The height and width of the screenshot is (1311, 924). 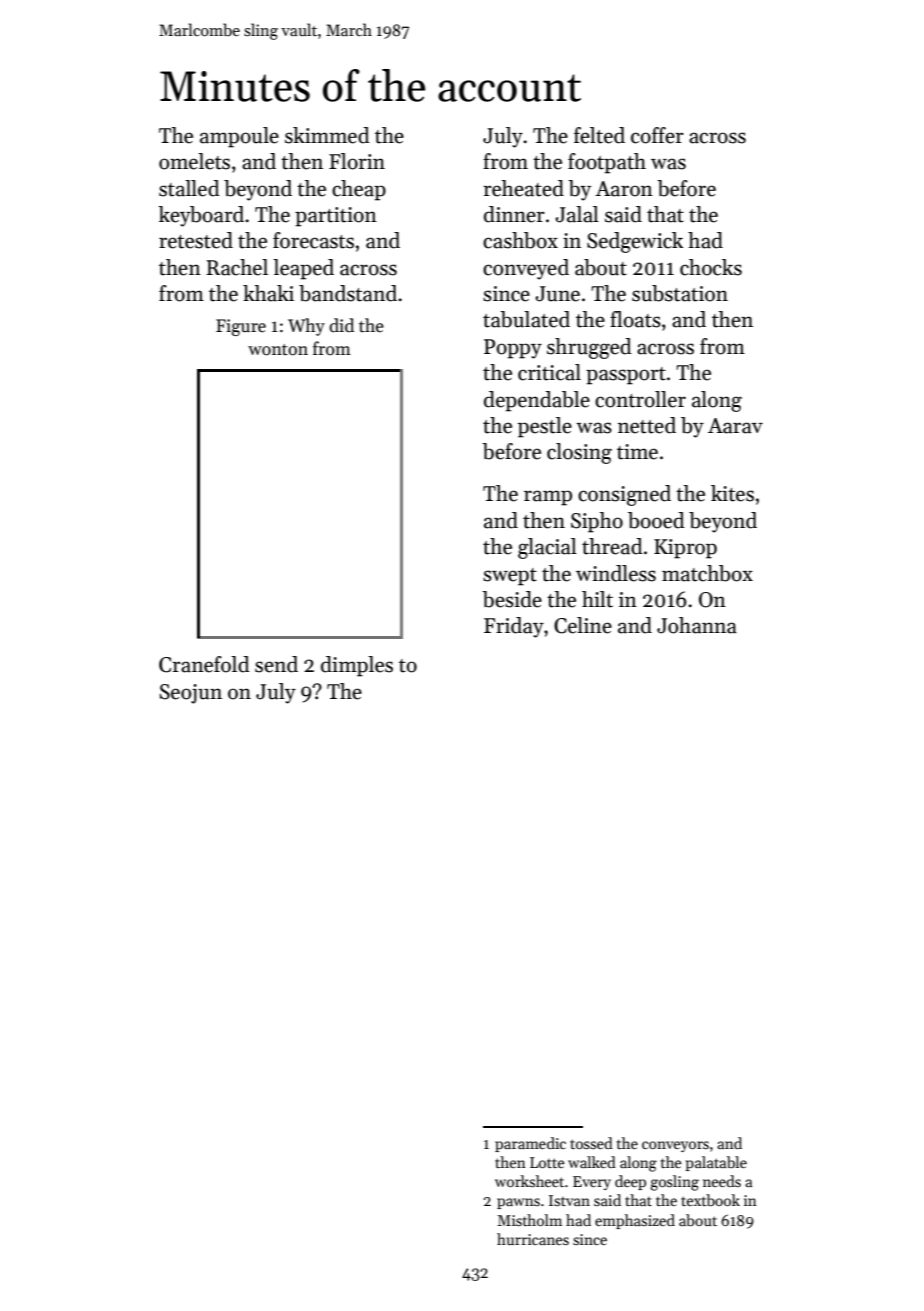 I want to click on chocks, so click(x=711, y=267).
